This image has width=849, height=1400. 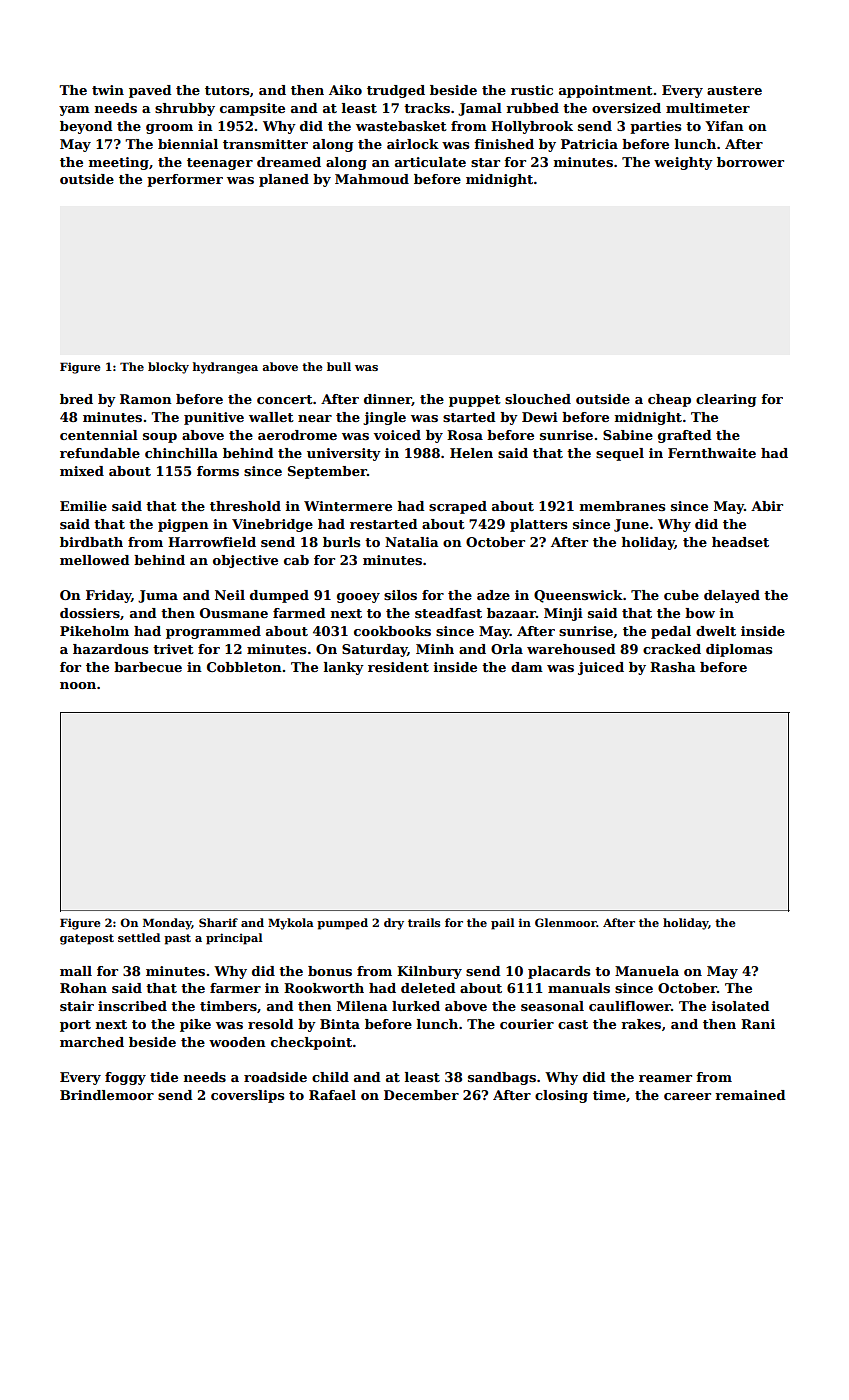 I want to click on Cobbleton, so click(x=244, y=667).
